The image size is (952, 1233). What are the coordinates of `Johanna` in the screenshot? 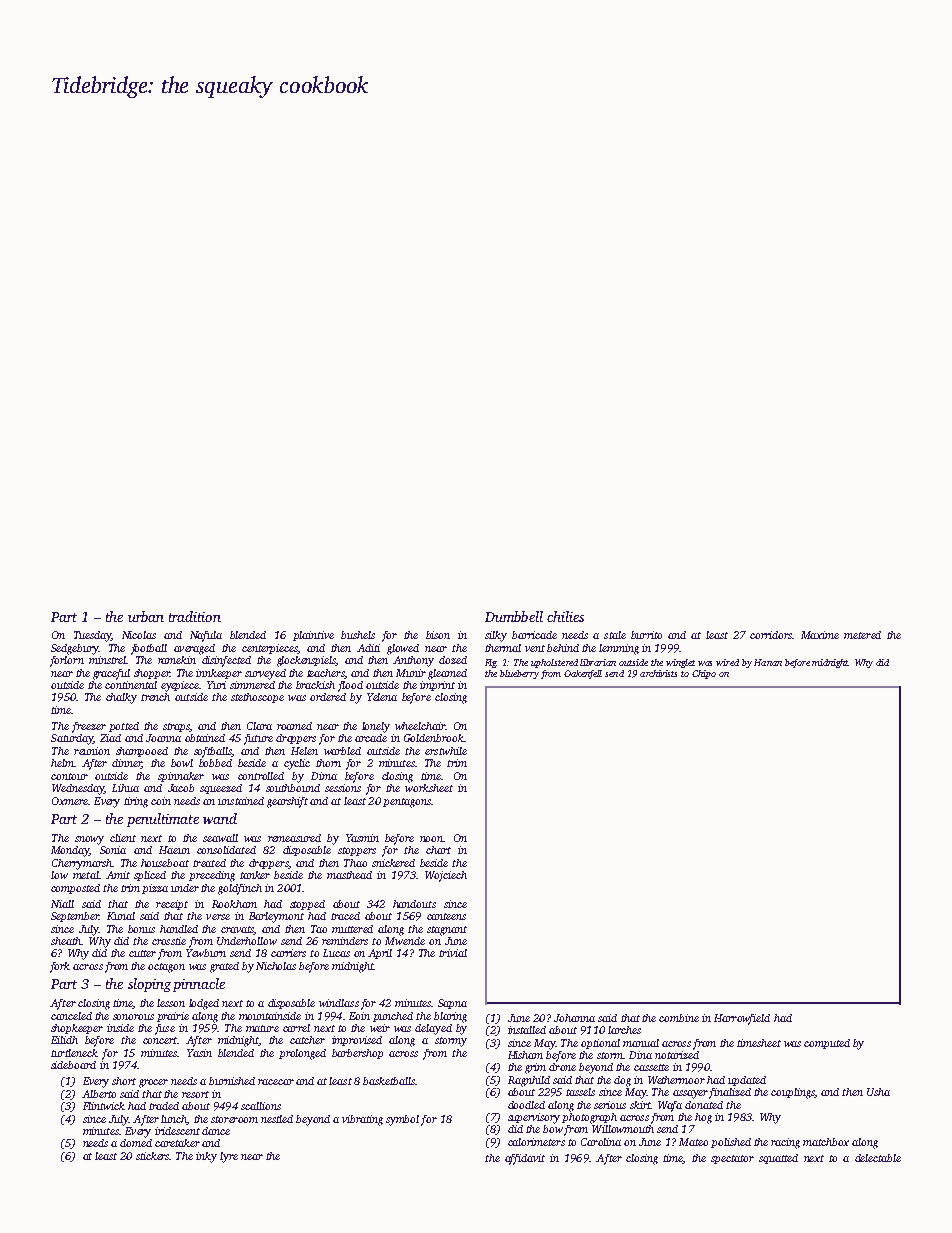 It's located at (574, 1018).
